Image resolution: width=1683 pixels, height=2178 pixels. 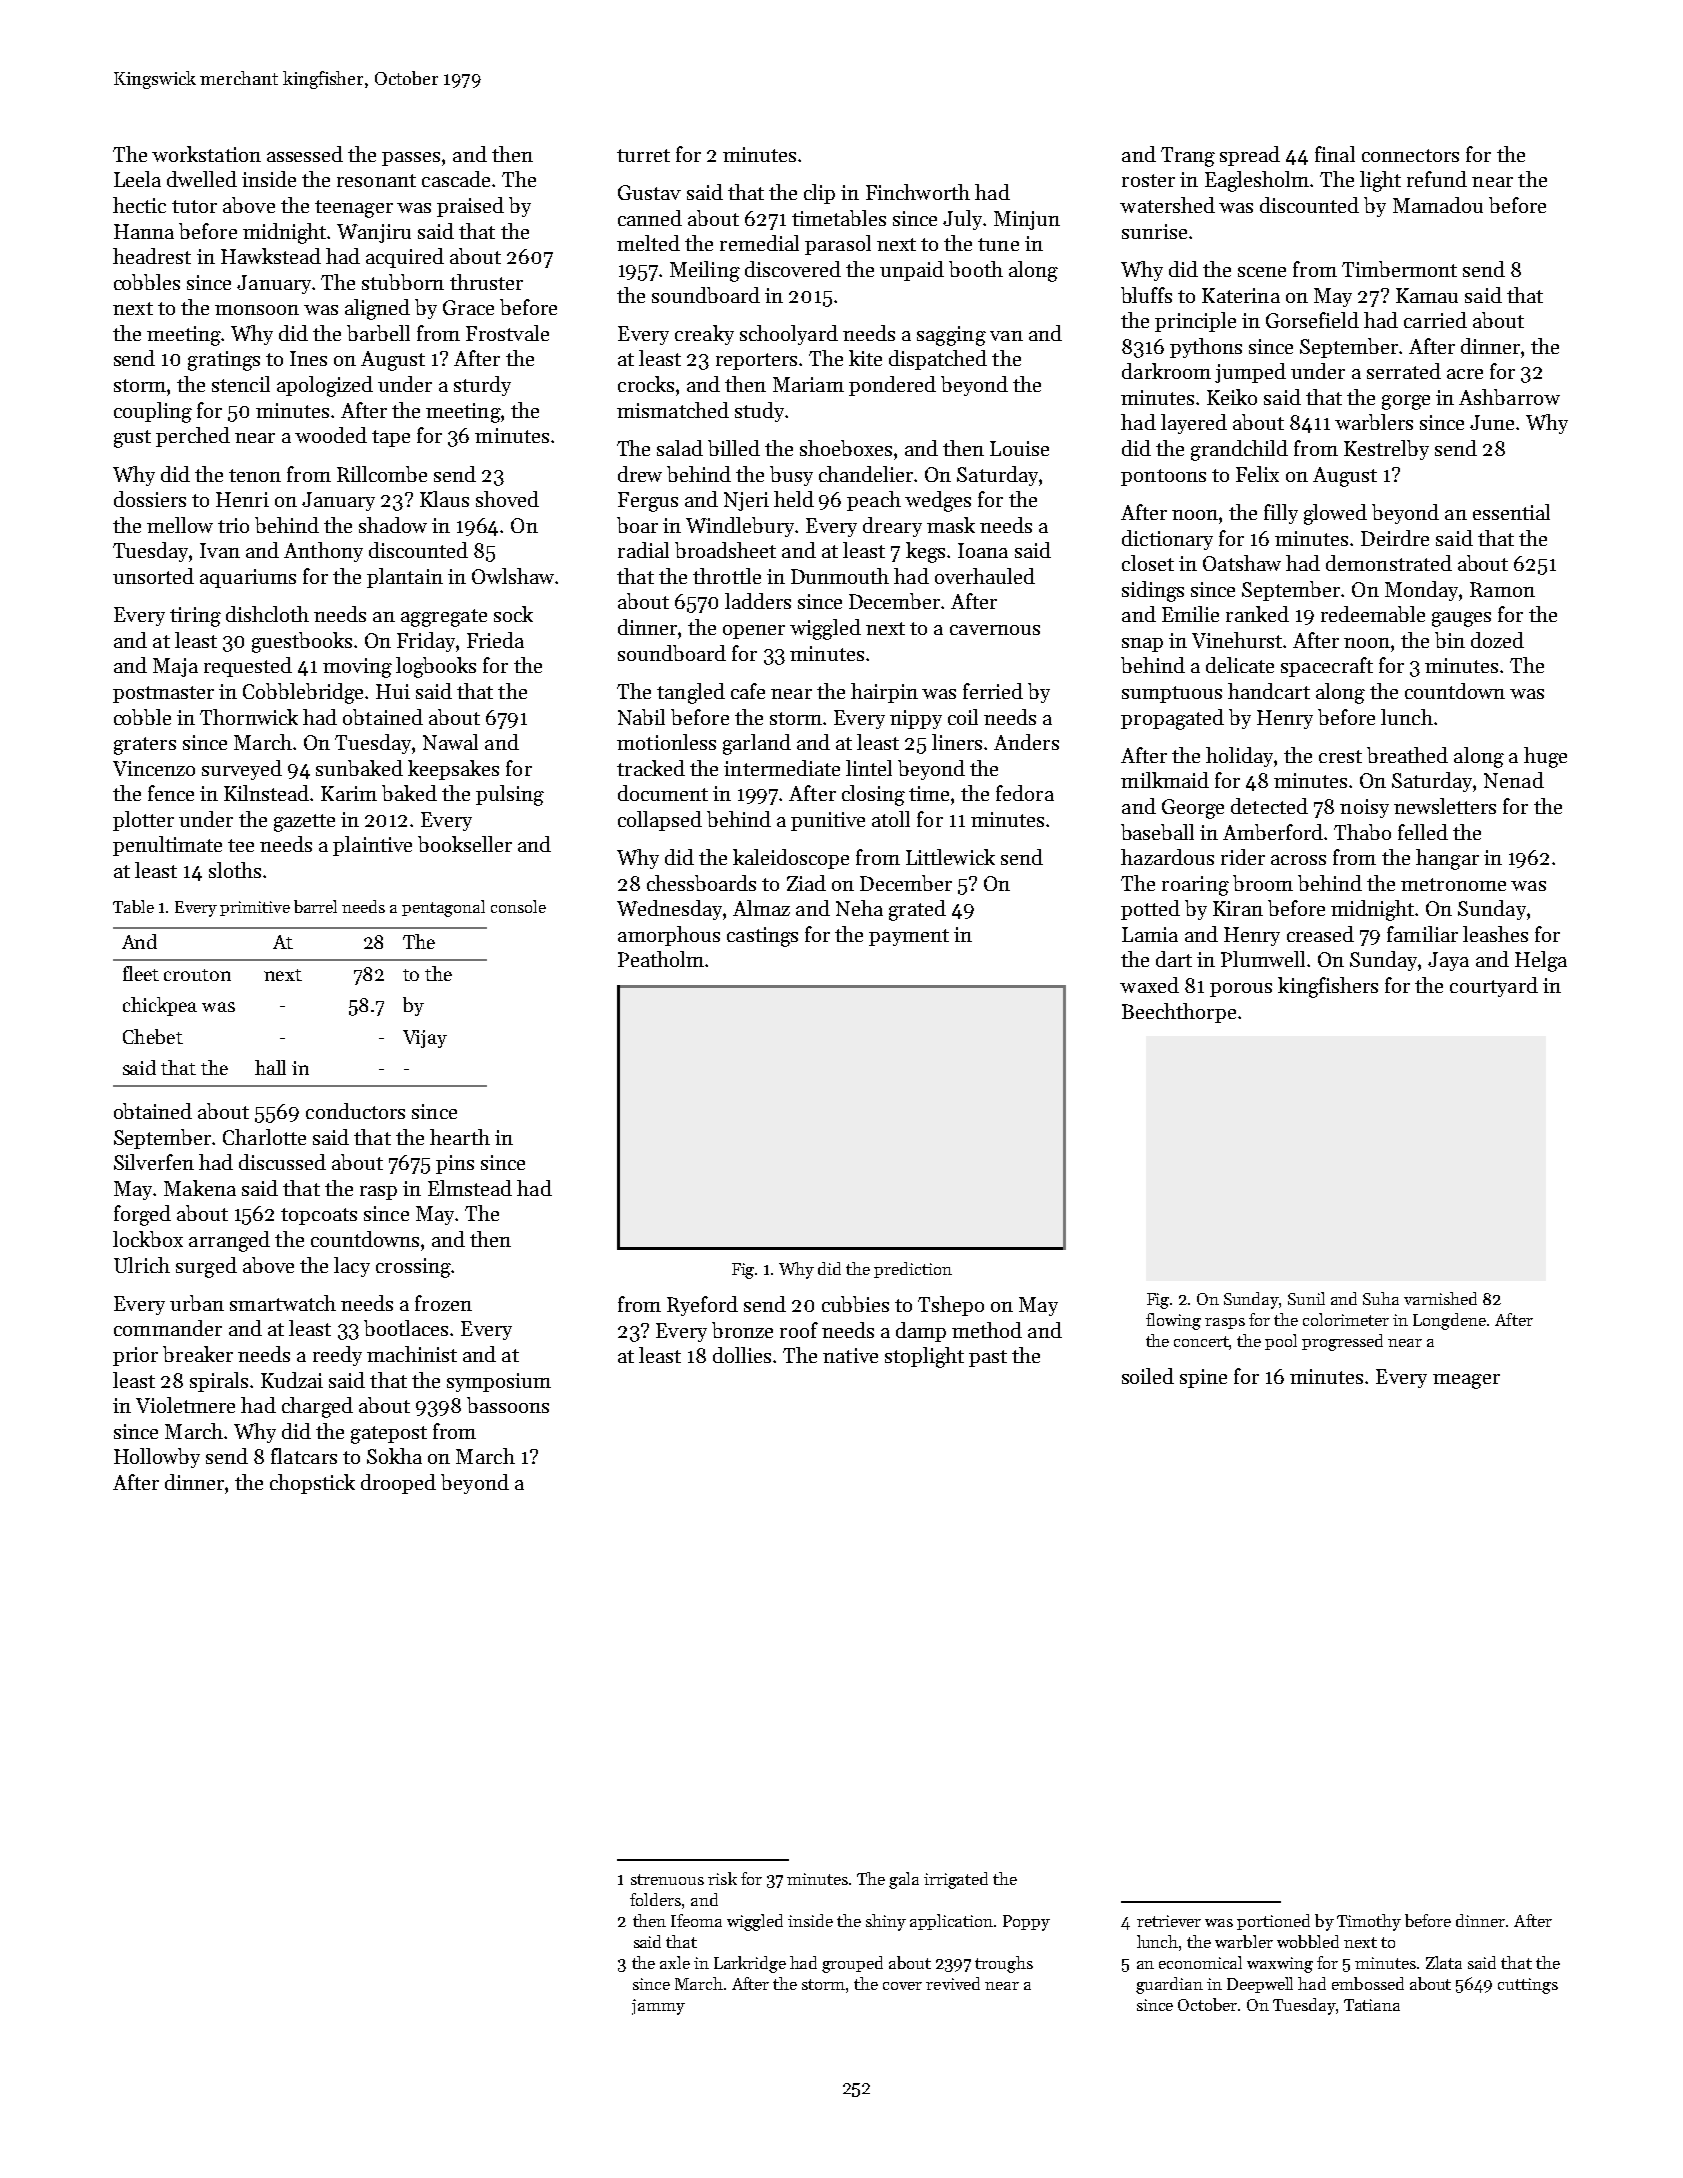 I want to click on courtyard, so click(x=1494, y=987).
